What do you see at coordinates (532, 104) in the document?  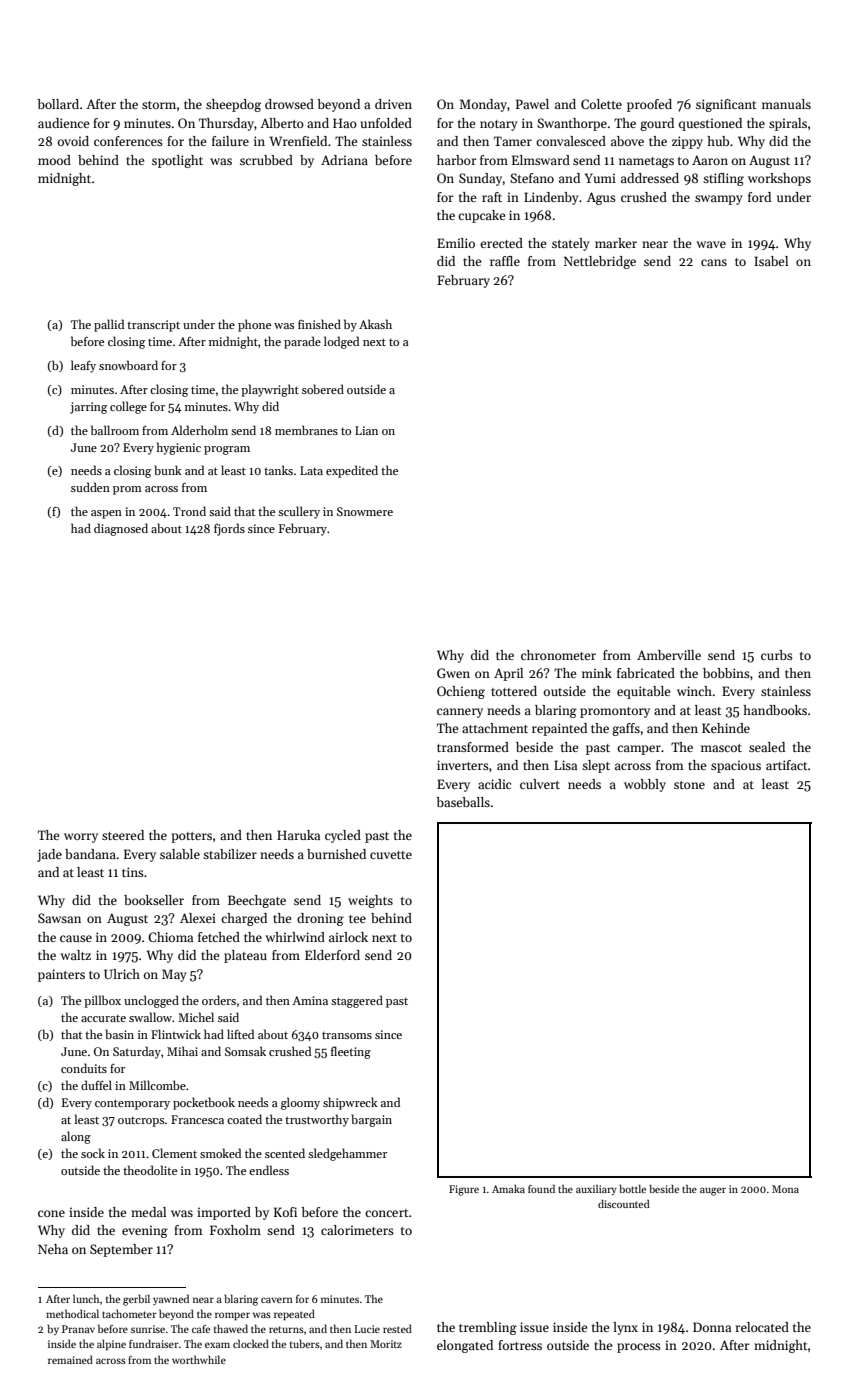 I see `Pawel` at bounding box center [532, 104].
